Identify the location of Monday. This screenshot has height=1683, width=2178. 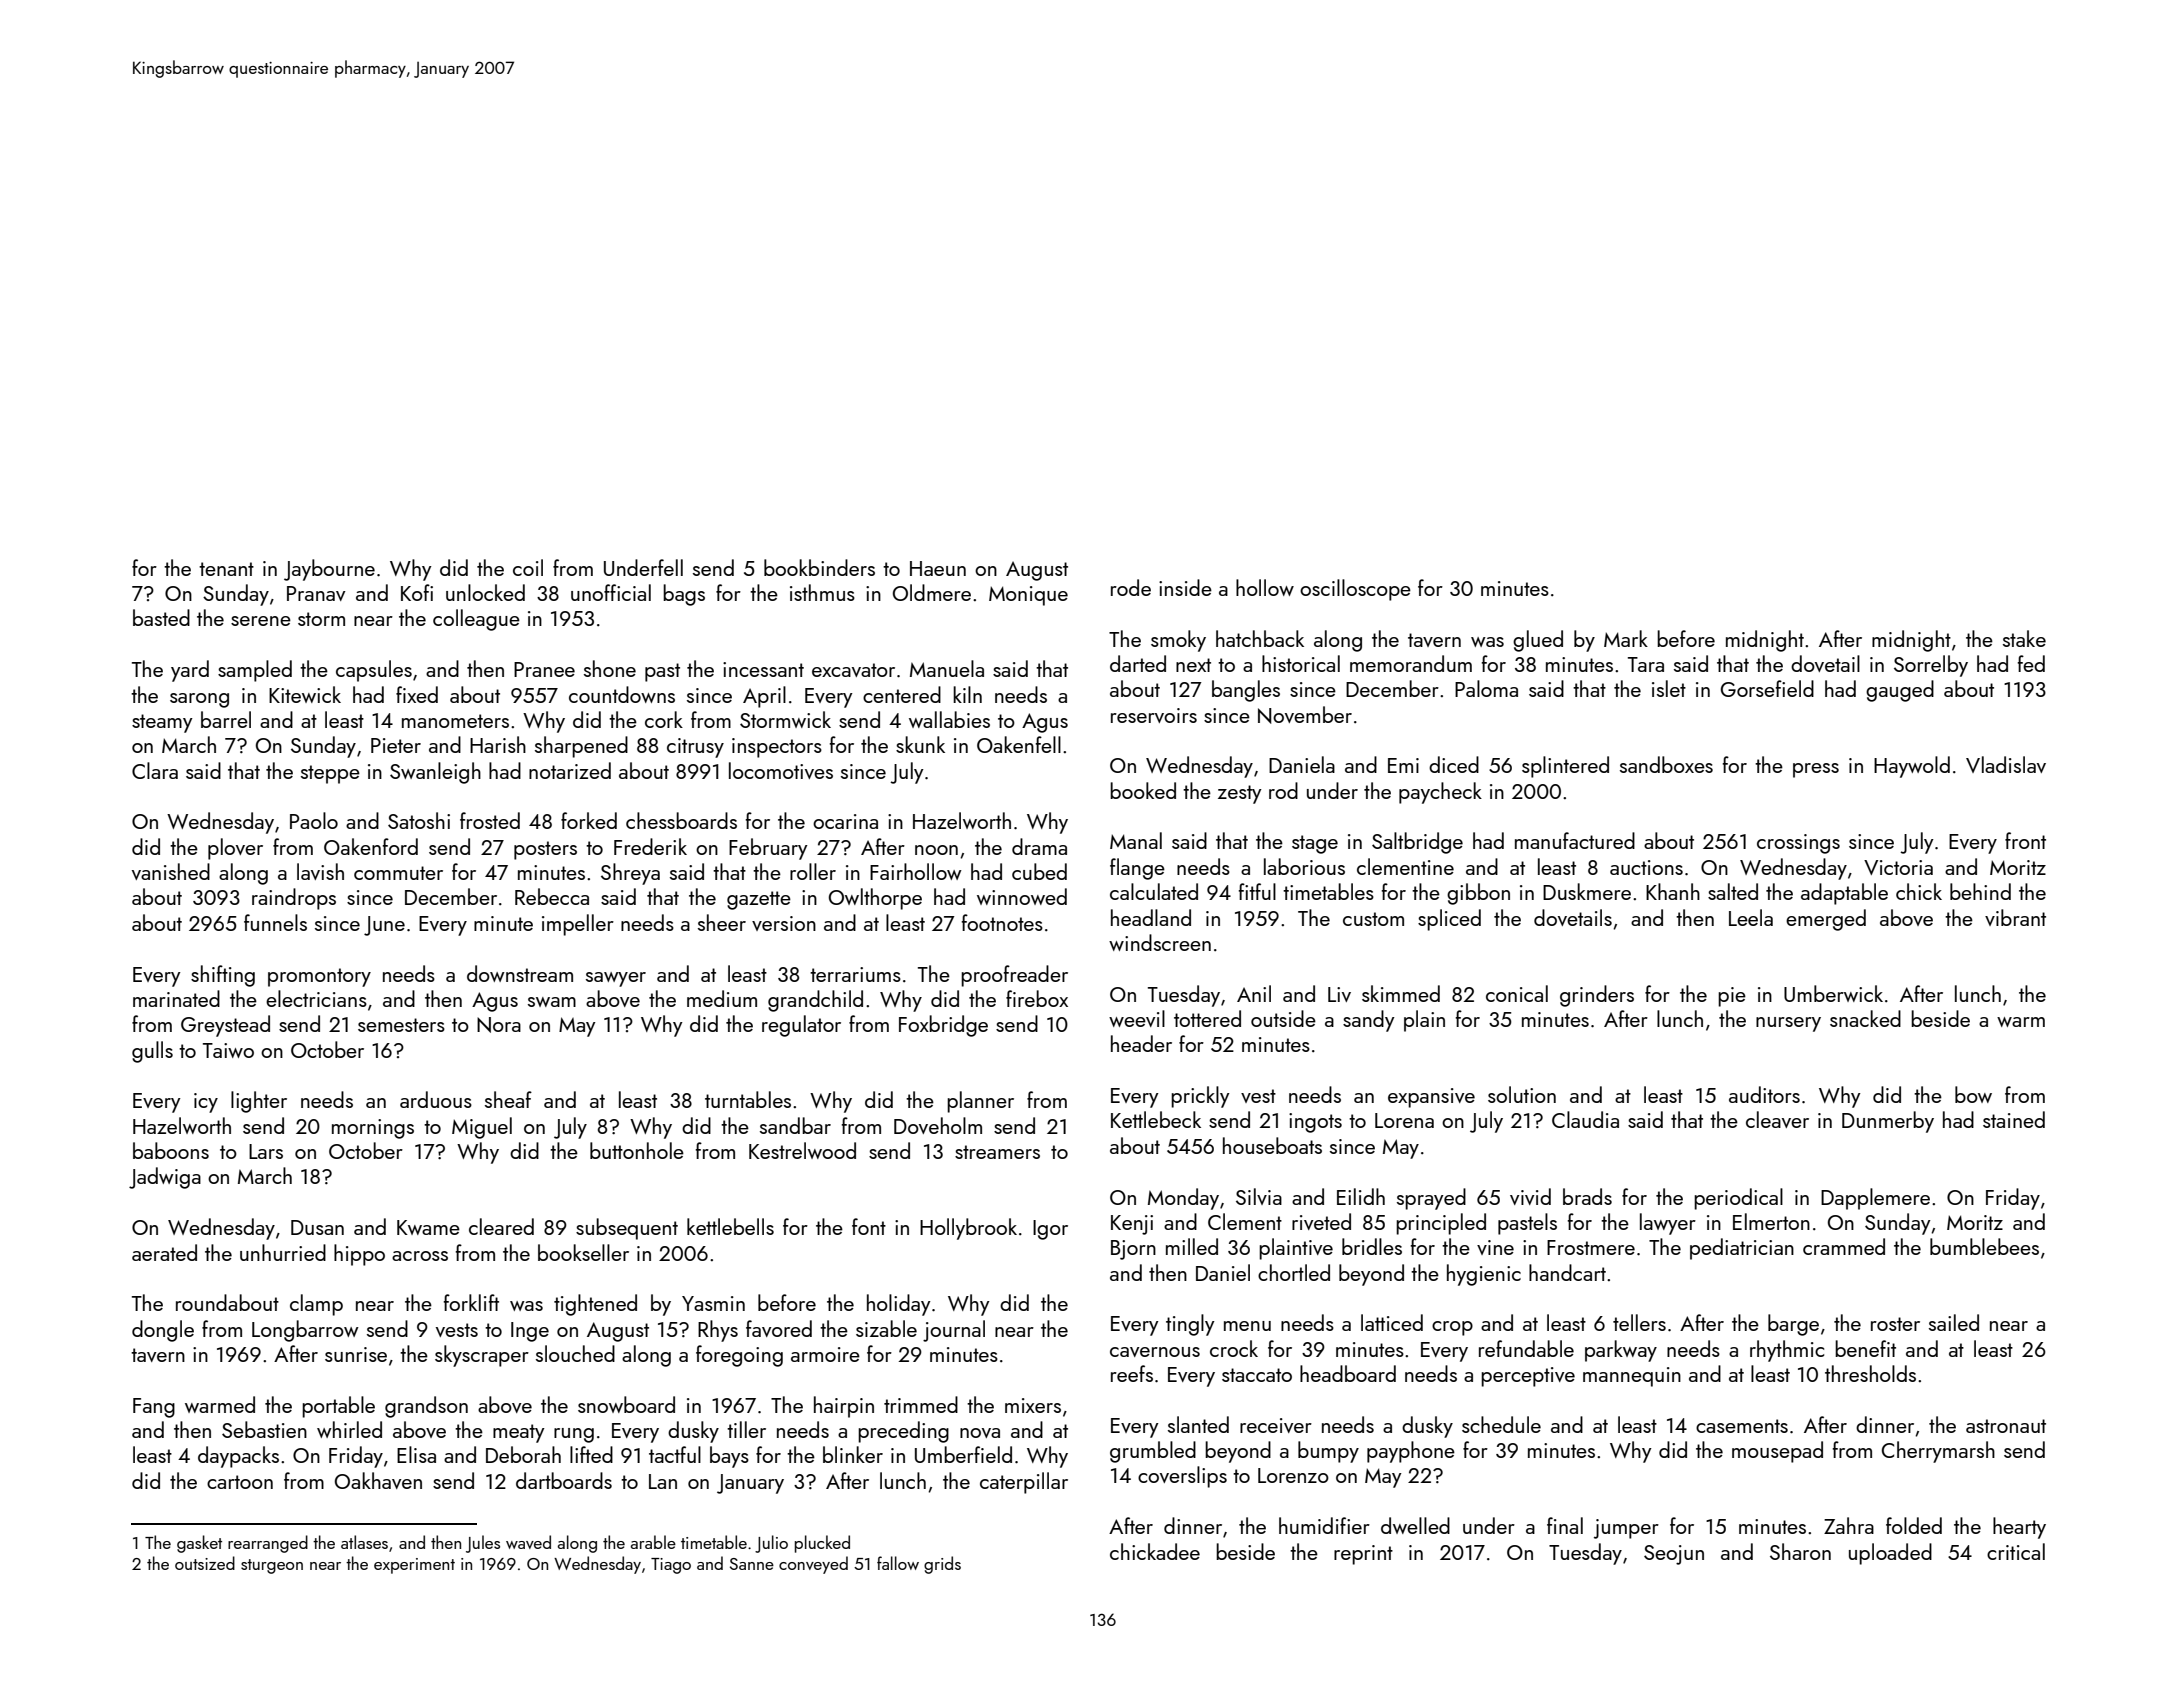
(1183, 1199).
